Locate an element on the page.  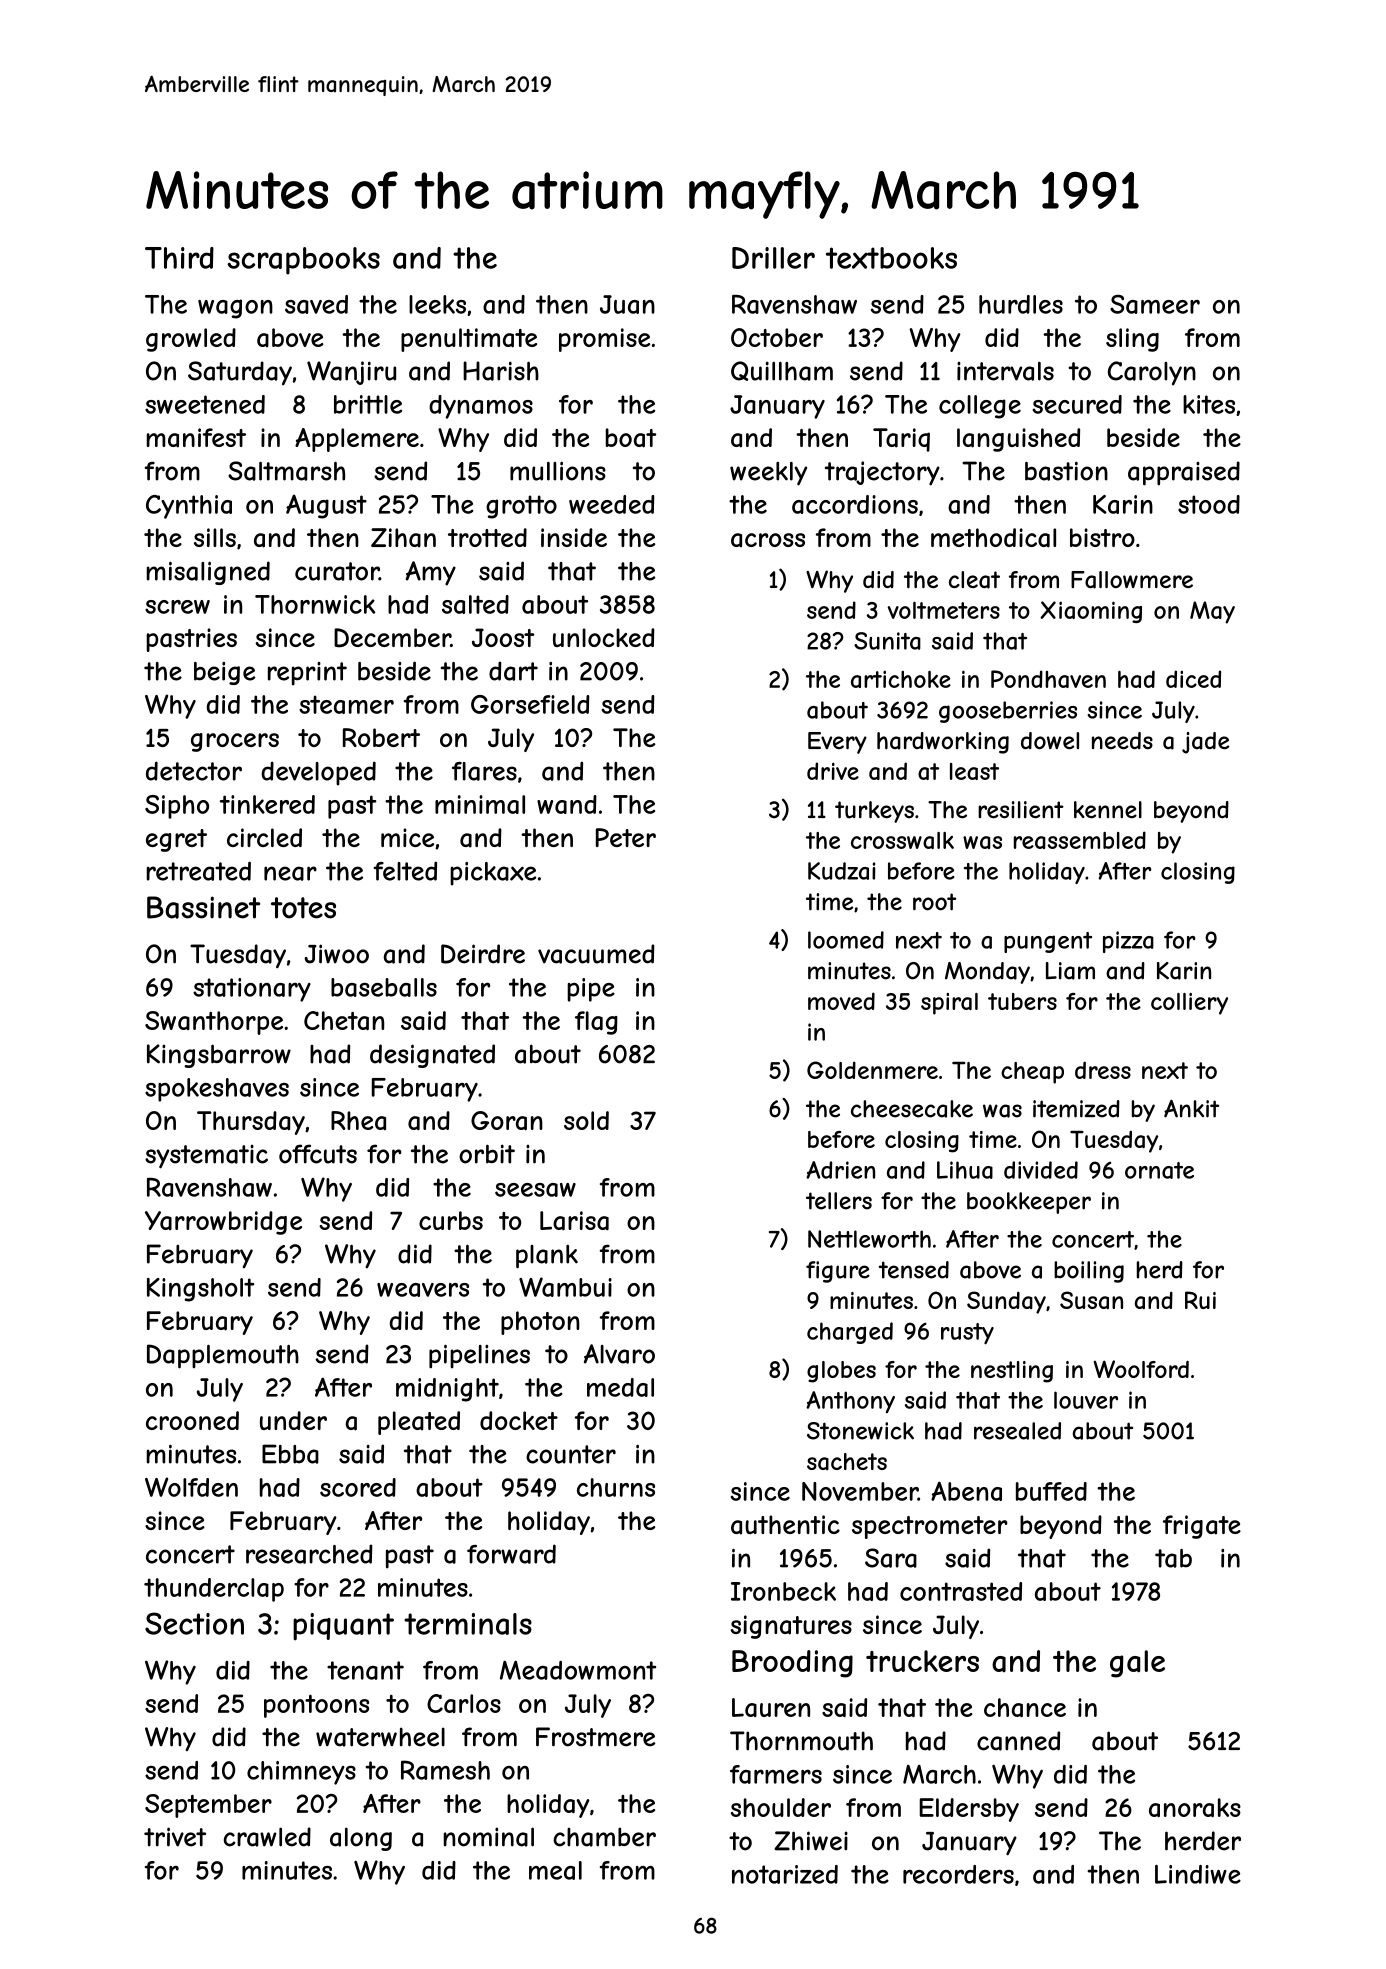
Sameer is located at coordinates (1155, 304).
